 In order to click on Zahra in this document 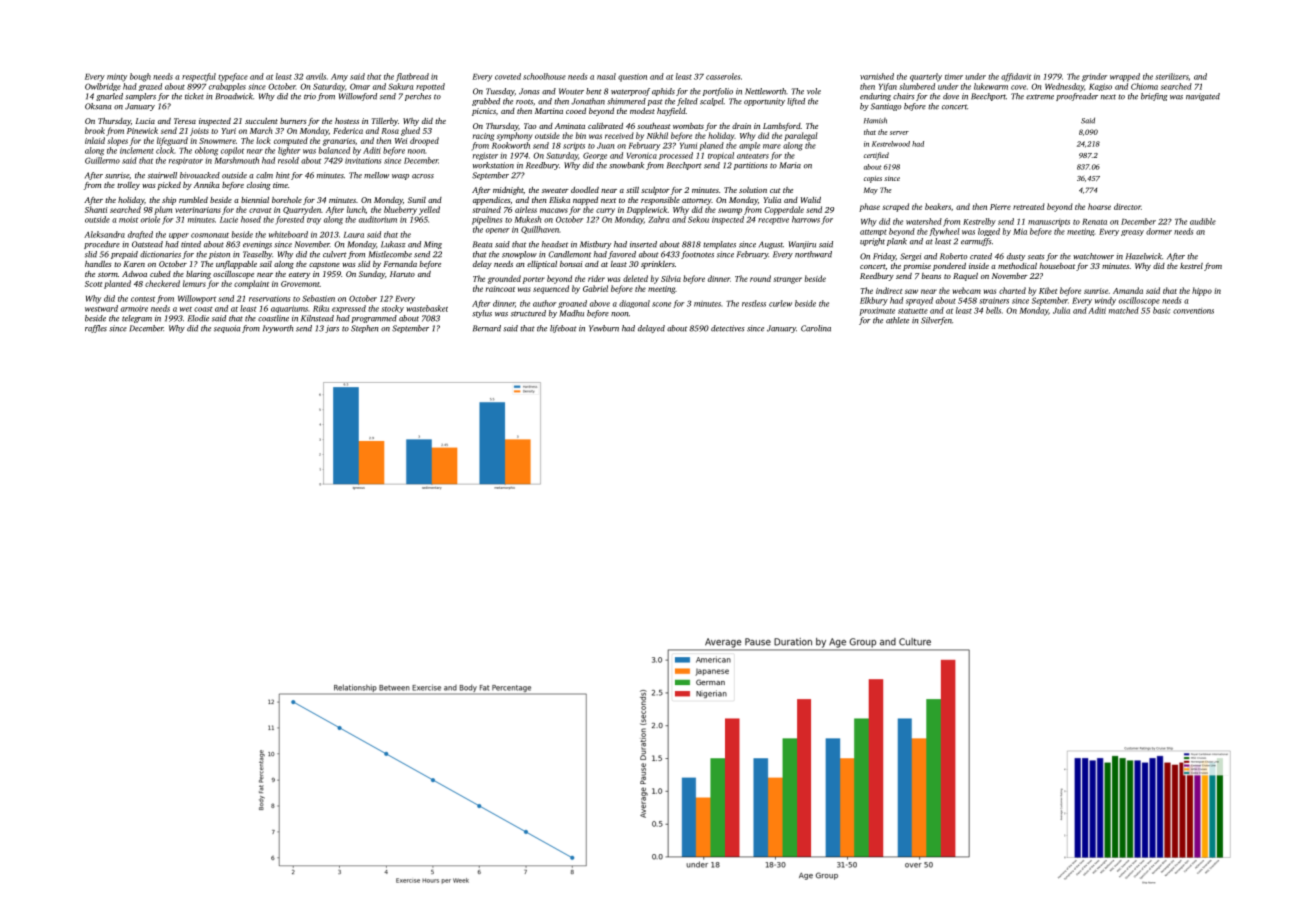, I will do `click(658, 219)`.
